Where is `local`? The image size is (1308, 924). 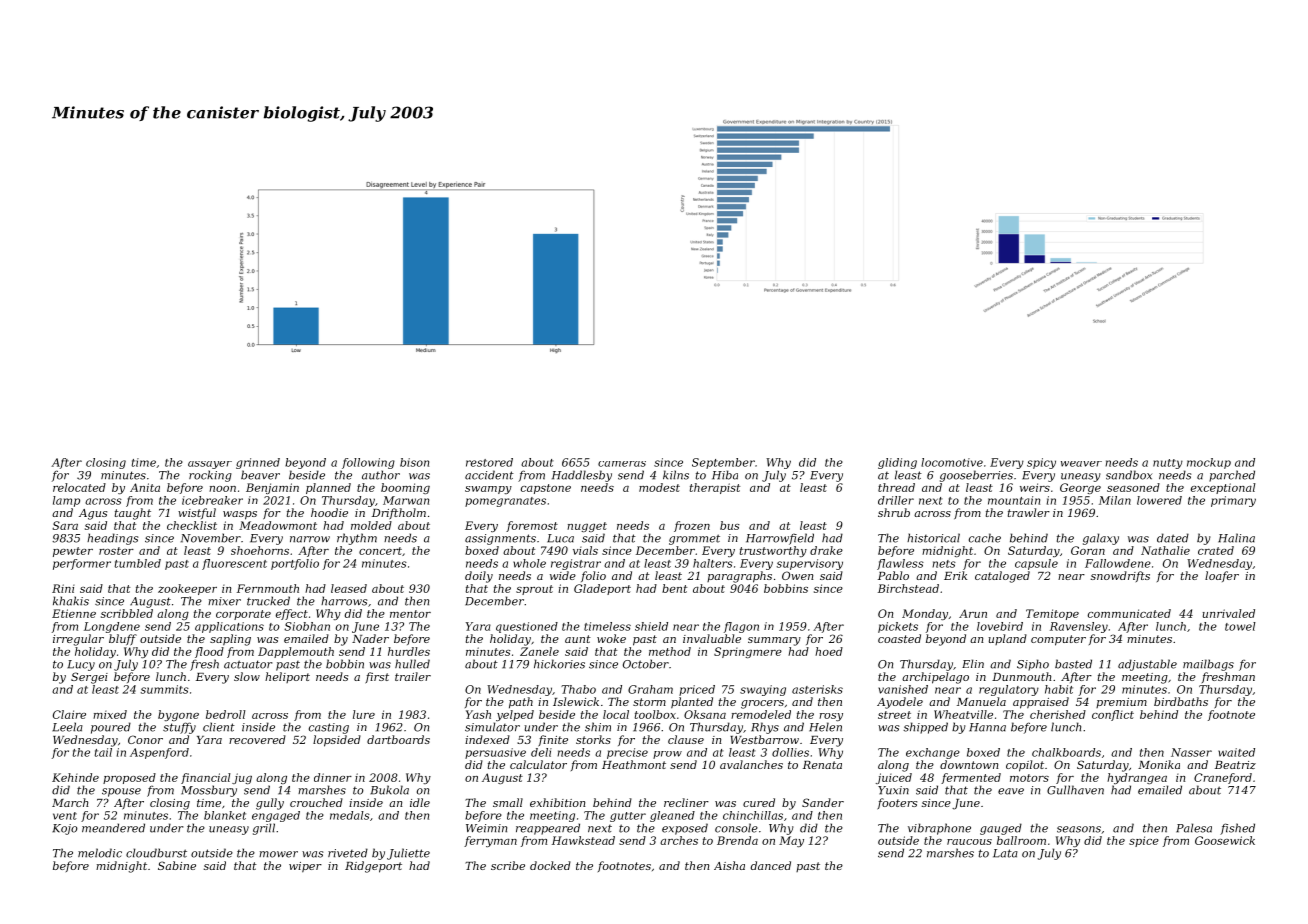 local is located at coordinates (616, 714).
